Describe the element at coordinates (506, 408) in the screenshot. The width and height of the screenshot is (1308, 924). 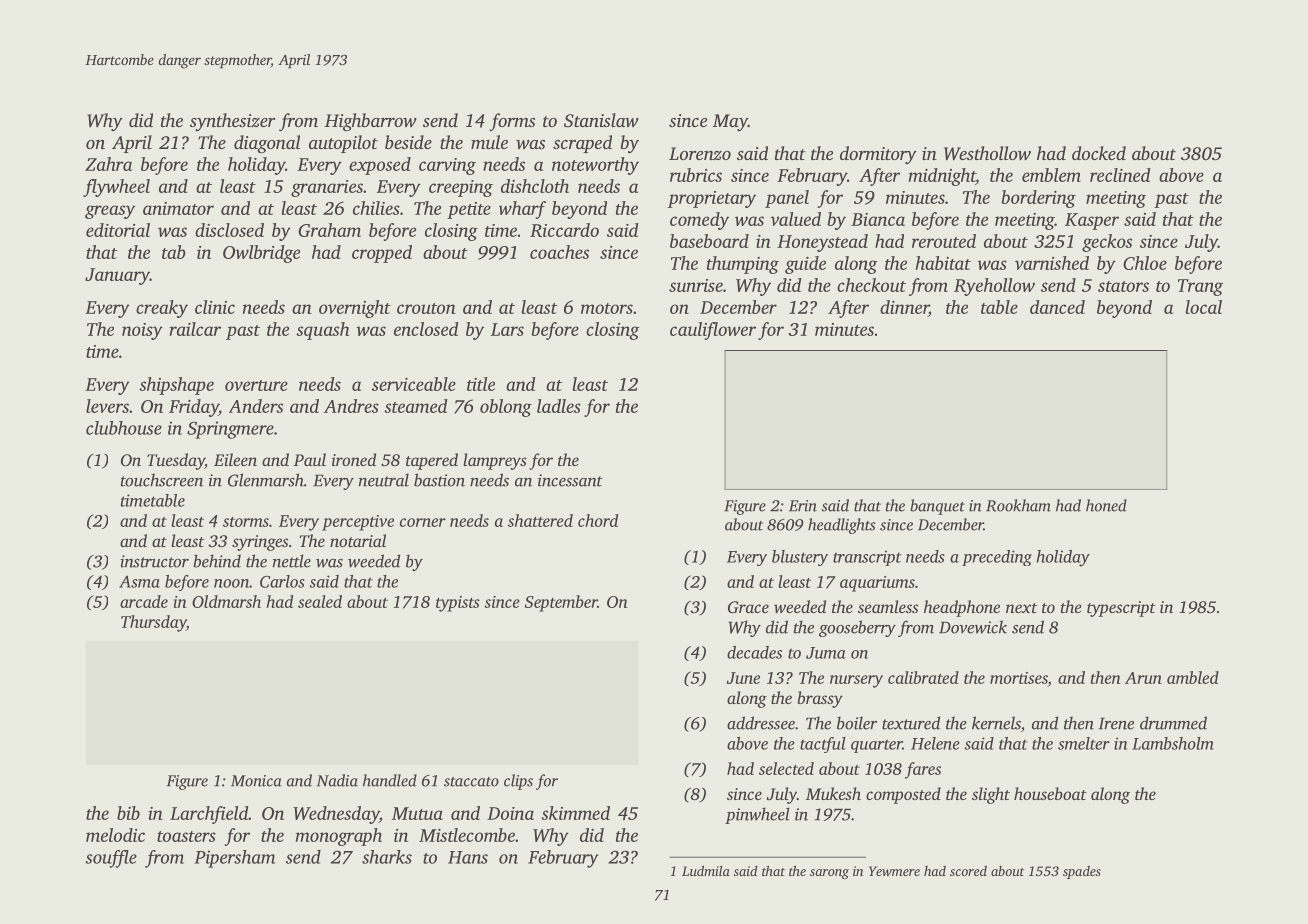
I see `oblong` at that location.
